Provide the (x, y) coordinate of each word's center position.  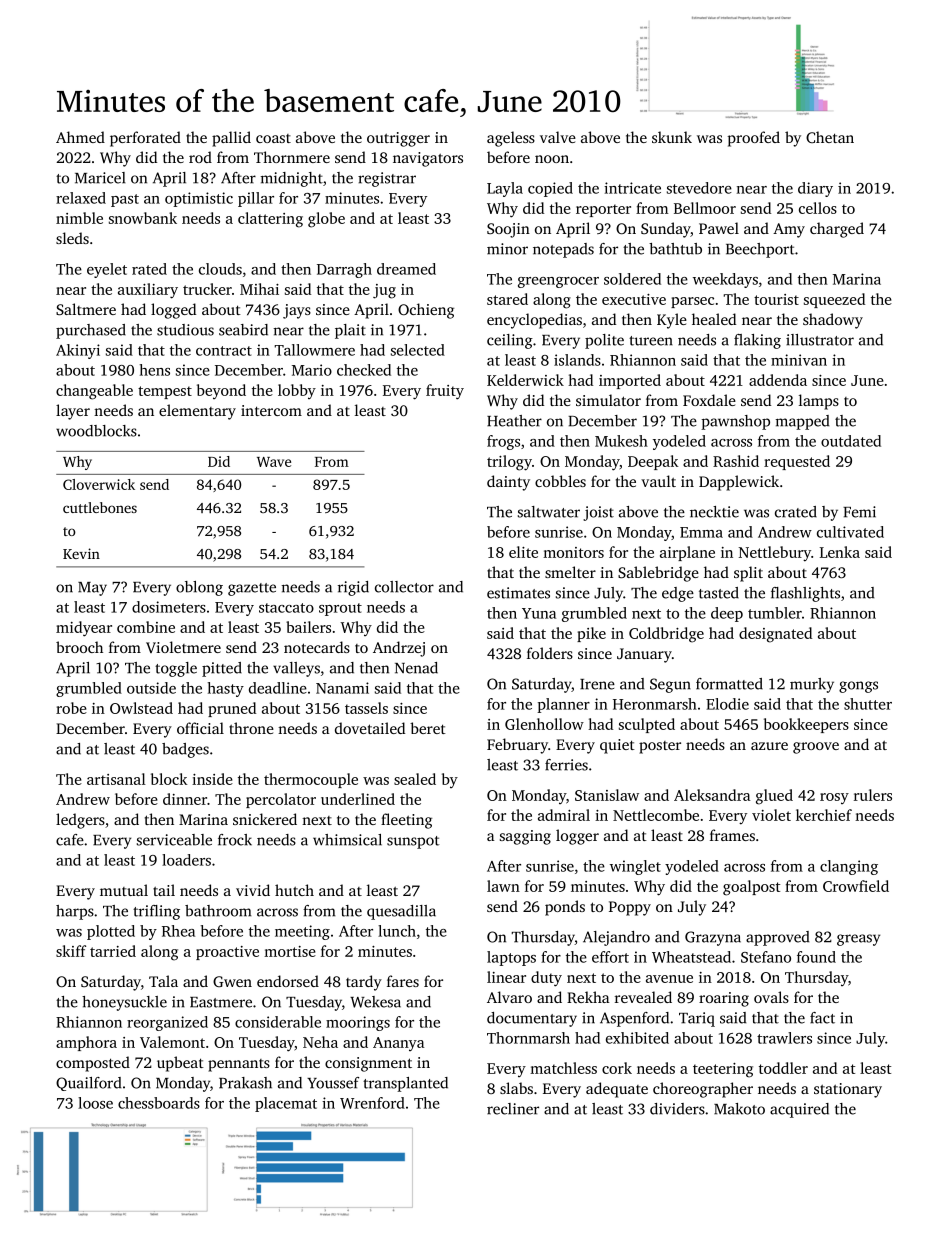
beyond (221, 391)
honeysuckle (124, 1003)
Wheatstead (691, 957)
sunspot (413, 842)
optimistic (199, 199)
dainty (508, 483)
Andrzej (399, 649)
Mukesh (621, 441)
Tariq (697, 1019)
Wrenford (372, 1103)
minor (507, 249)
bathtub (675, 249)
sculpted (647, 725)
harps (75, 912)
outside (151, 688)
